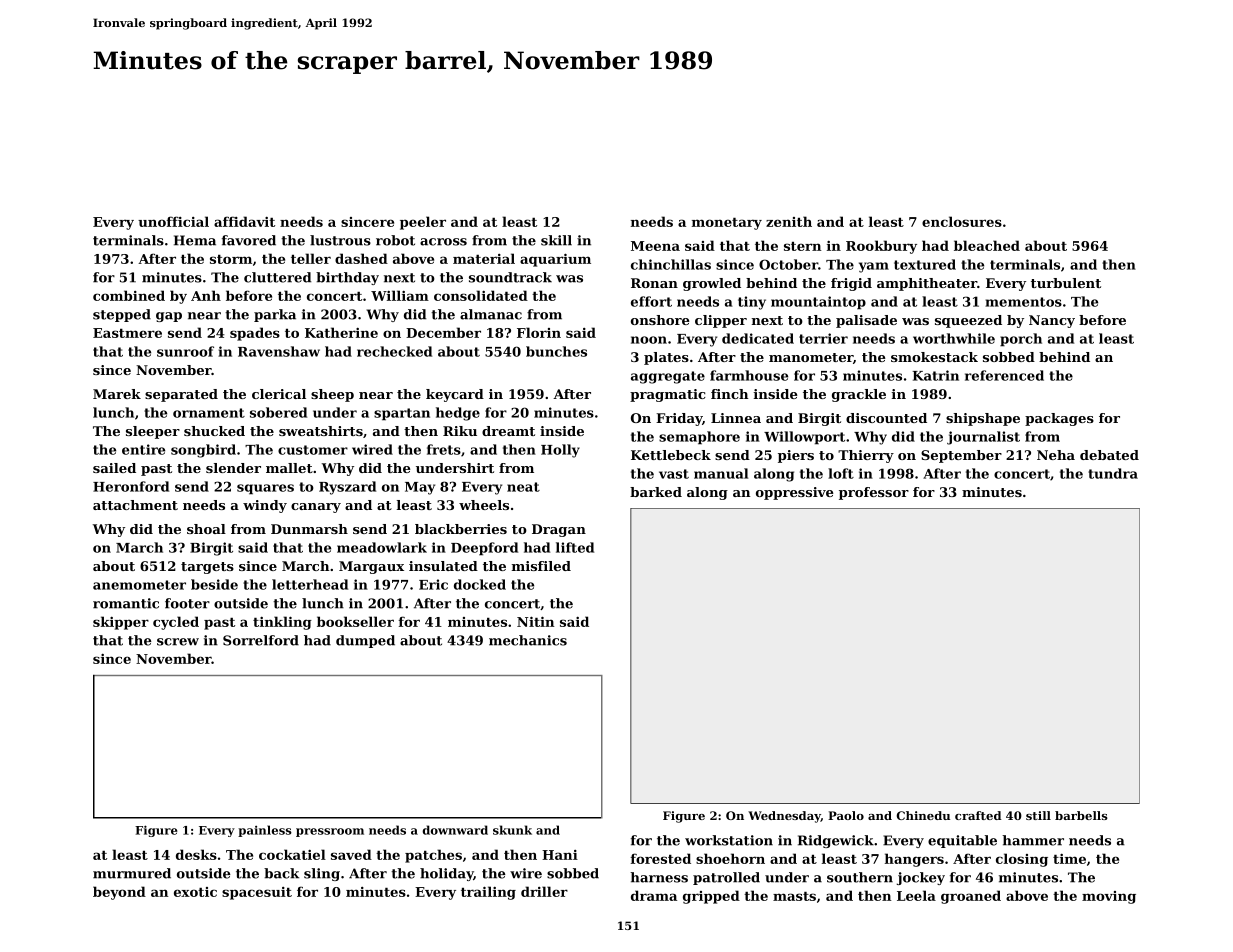 The width and height of the page is (1233, 952). Describe the element at coordinates (923, 815) in the page. I see `Chinedu` at that location.
